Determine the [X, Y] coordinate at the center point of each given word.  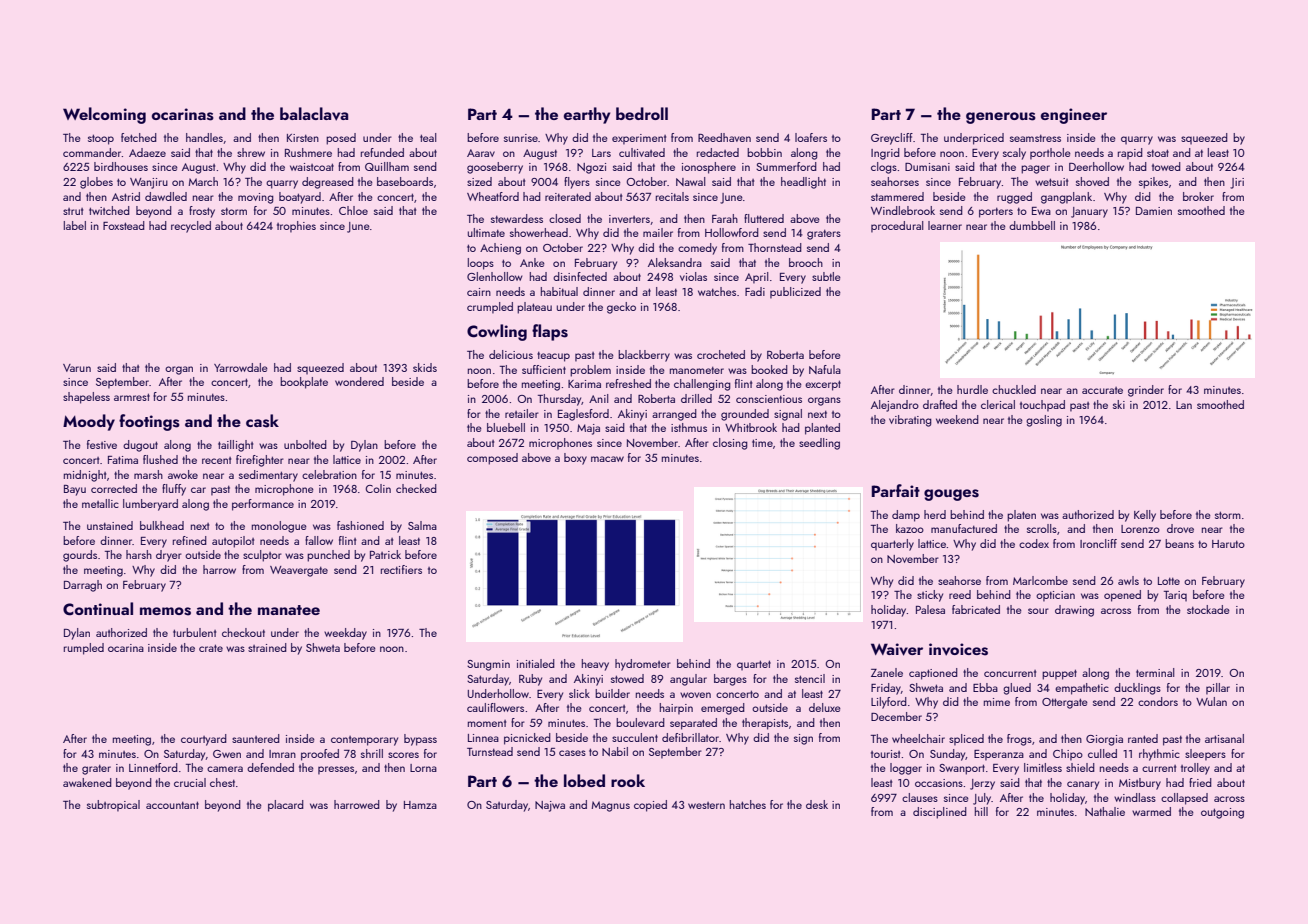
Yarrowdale [241, 367]
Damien [1154, 211]
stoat [1158, 153]
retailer [522, 413]
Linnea [483, 738]
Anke [532, 262]
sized [479, 181]
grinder [1146, 391]
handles [204, 137]
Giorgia [1104, 740]
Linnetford [153, 767]
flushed [160, 459]
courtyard [204, 740]
